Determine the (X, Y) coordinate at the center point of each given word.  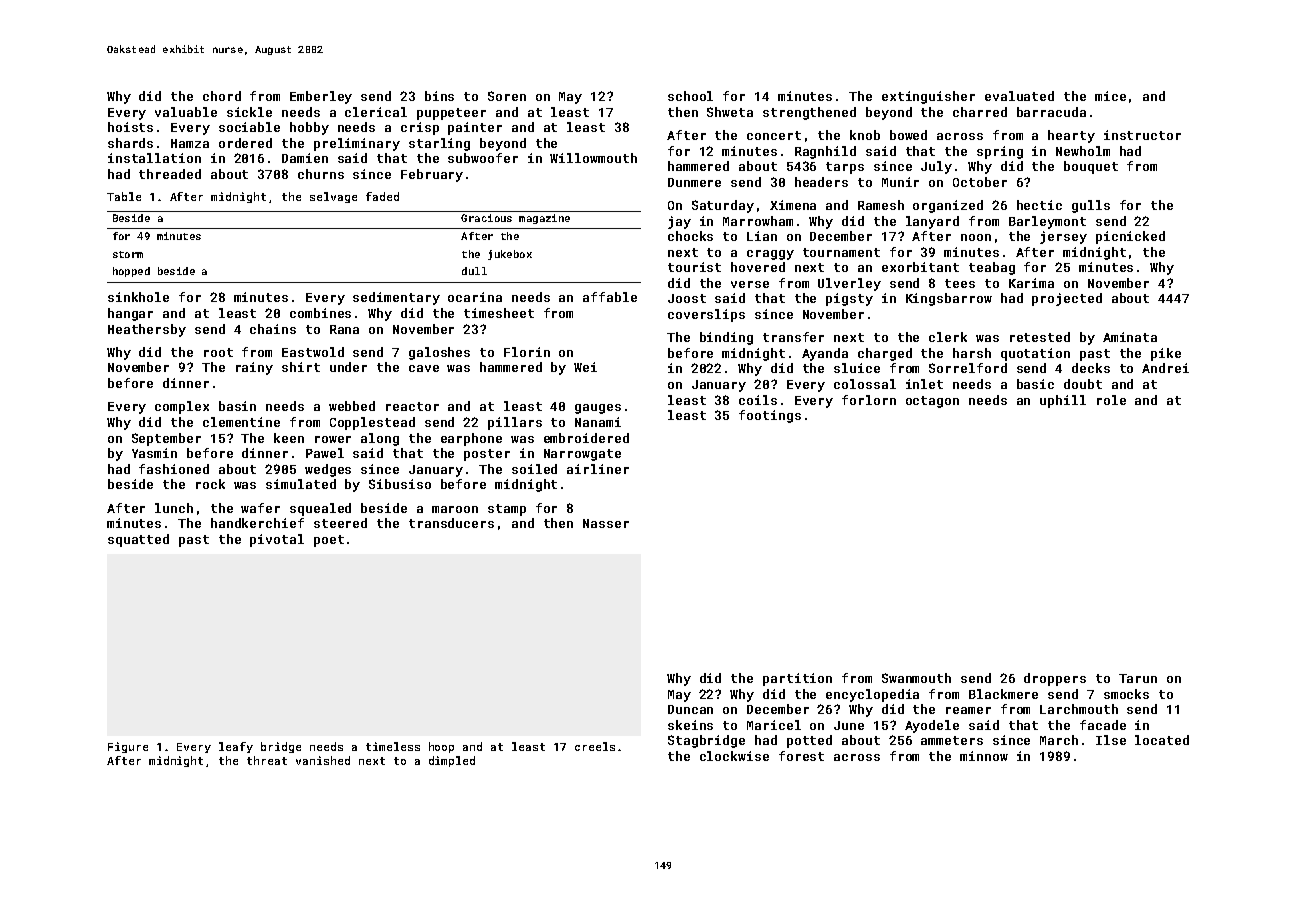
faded (382, 196)
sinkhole (138, 297)
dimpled (452, 761)
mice (1110, 96)
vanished (323, 760)
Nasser (606, 523)
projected (1067, 299)
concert (774, 135)
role (1111, 400)
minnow (984, 756)
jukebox (510, 255)
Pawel (325, 453)
